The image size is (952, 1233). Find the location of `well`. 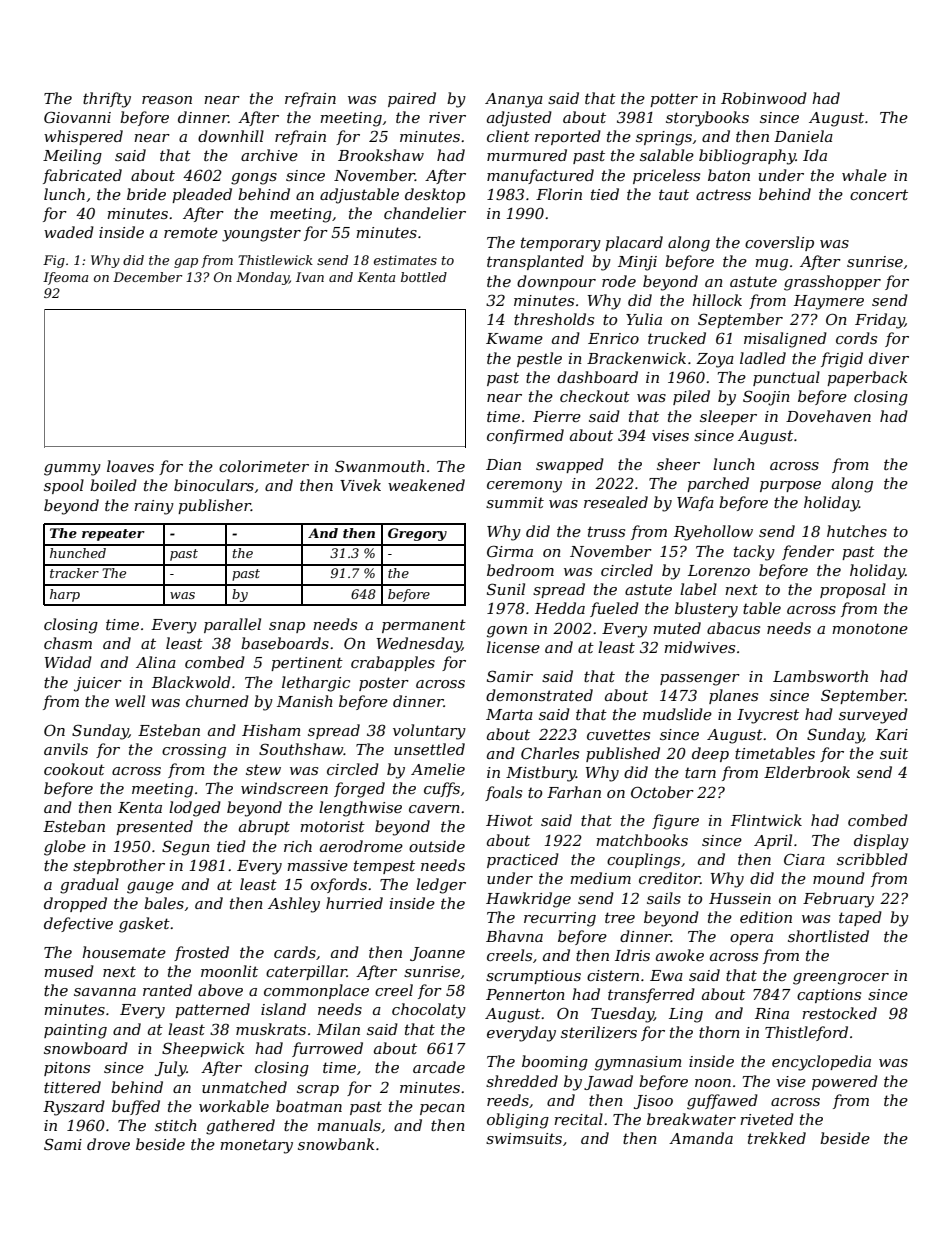

well is located at coordinates (130, 701).
